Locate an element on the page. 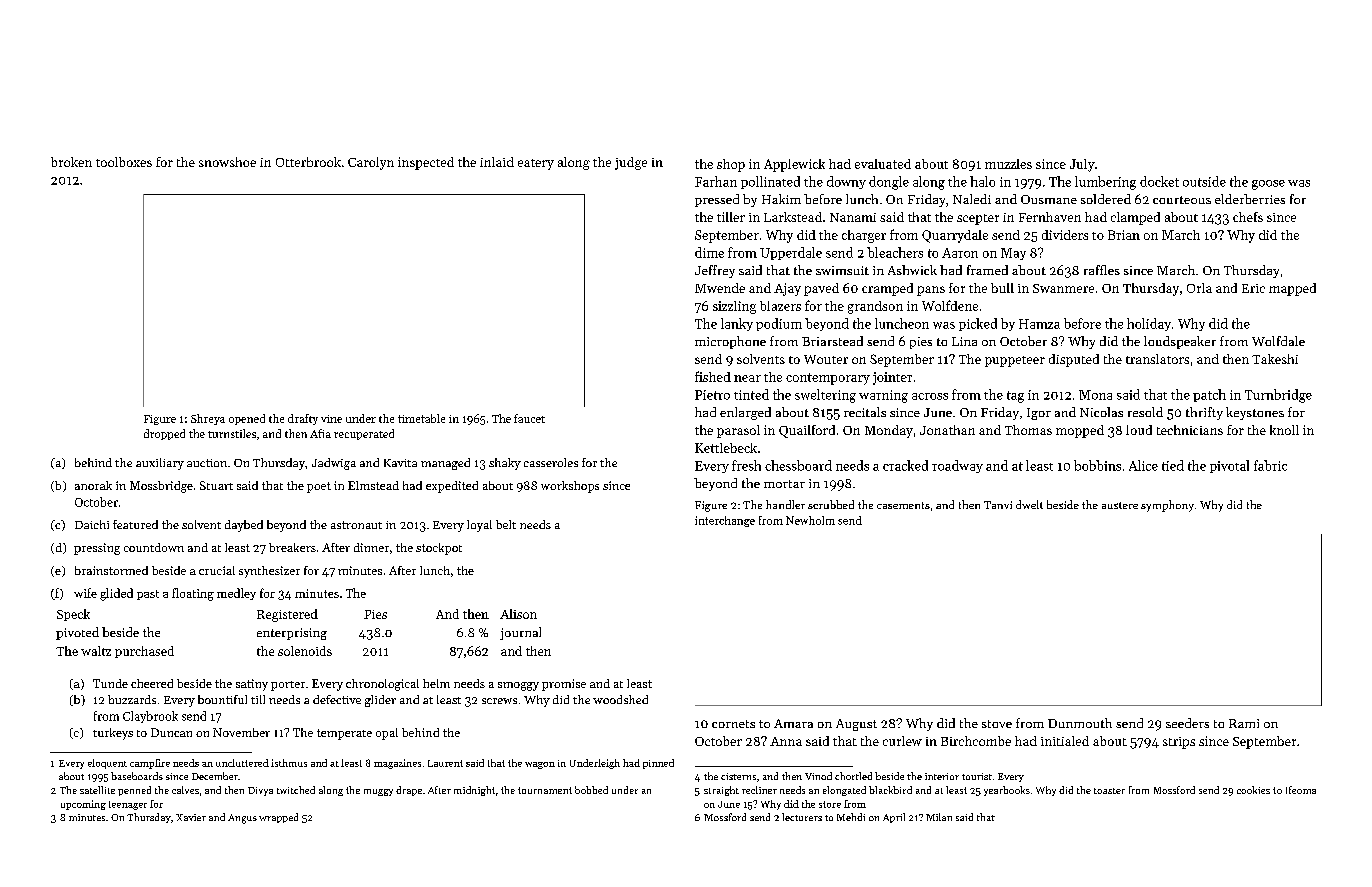 The image size is (1372, 887). eatery is located at coordinates (536, 164).
